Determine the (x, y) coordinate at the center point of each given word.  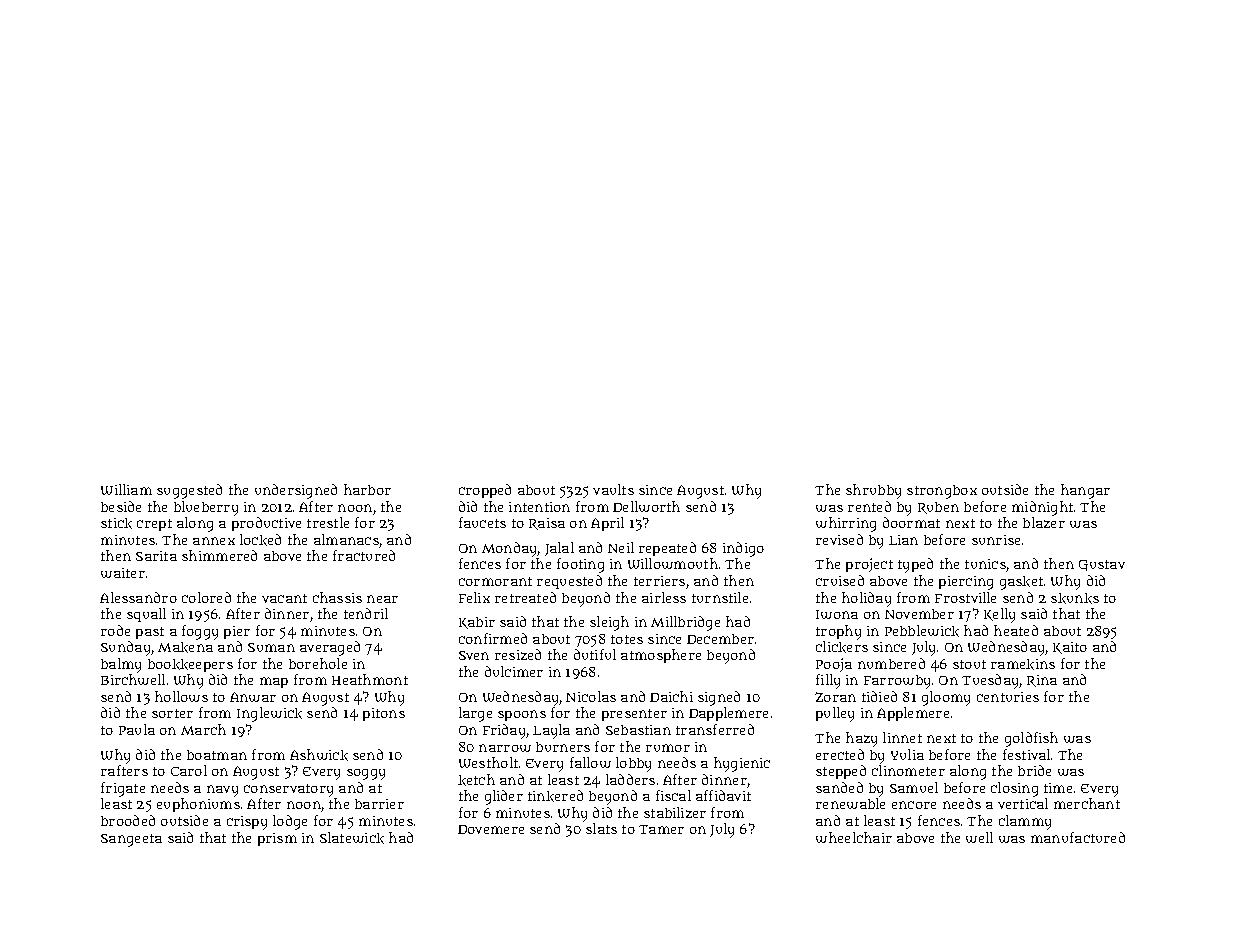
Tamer (661, 829)
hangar (1085, 491)
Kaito (1070, 648)
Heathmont (370, 679)
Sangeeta (131, 840)
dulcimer (514, 671)
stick (116, 523)
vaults (613, 489)
